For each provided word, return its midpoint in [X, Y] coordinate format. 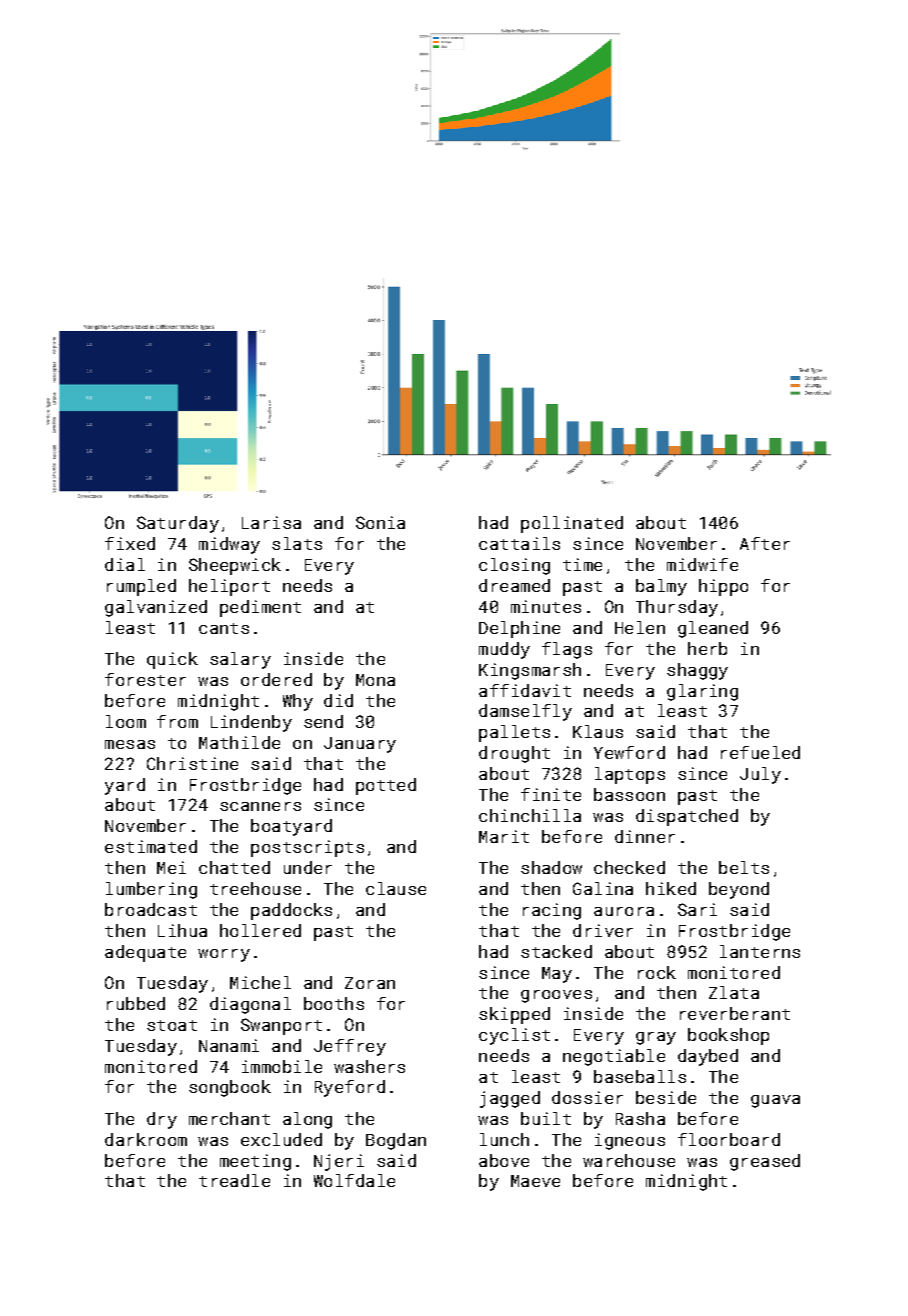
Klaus [598, 731]
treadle [234, 1180]
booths [334, 1003]
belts [744, 867]
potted [386, 786]
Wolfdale [354, 1180]
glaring [702, 692]
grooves [556, 996]
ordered [276, 679]
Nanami [229, 1045]
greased [765, 1162]
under [308, 867]
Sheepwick [235, 566]
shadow [551, 867]
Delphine [519, 629]
